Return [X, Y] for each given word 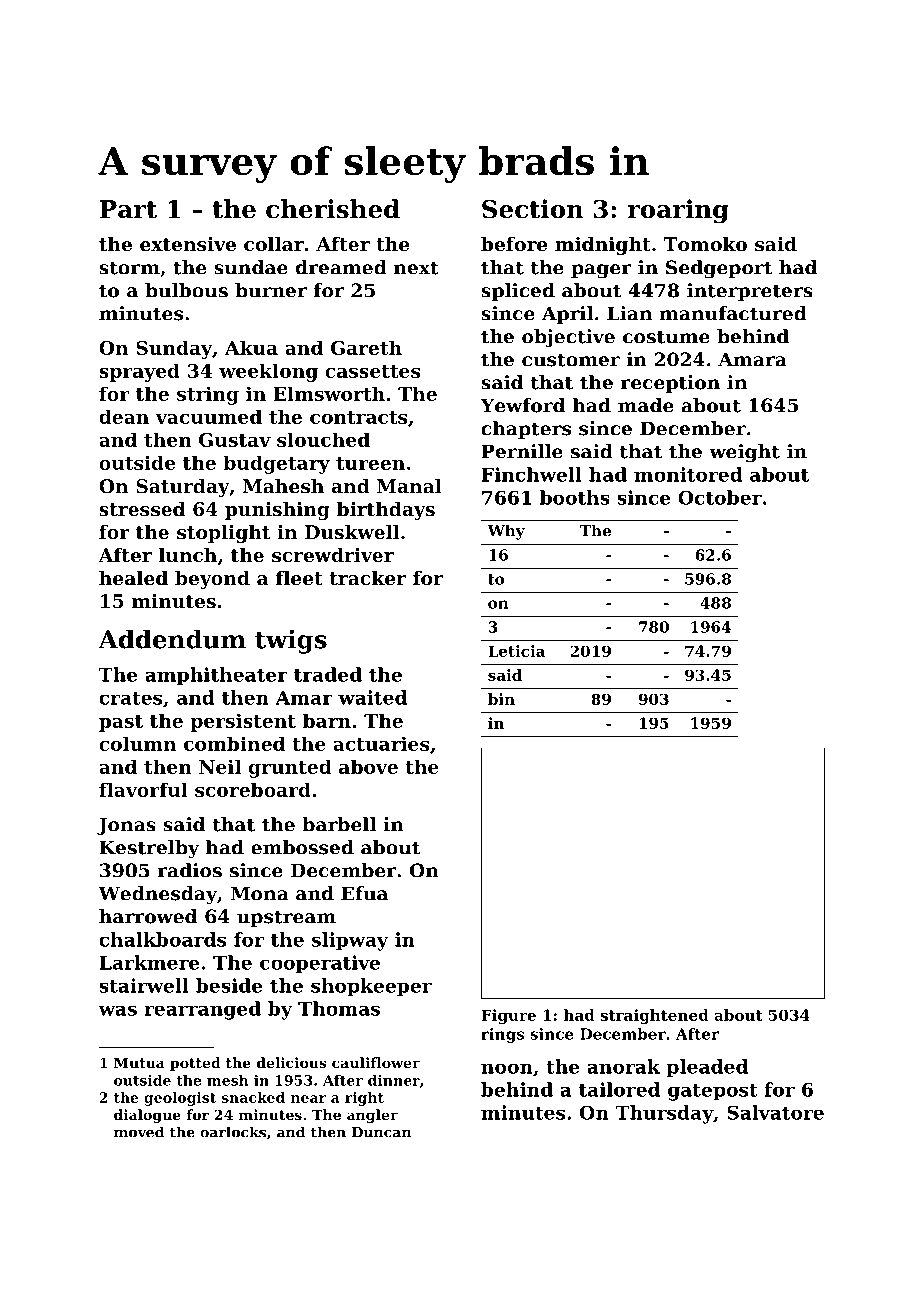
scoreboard [253, 789]
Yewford [522, 405]
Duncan [381, 1132]
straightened [654, 1016]
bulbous [186, 290]
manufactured [733, 313]
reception [670, 384]
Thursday [664, 1114]
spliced [518, 292]
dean [124, 416]
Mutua [139, 1063]
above [368, 766]
